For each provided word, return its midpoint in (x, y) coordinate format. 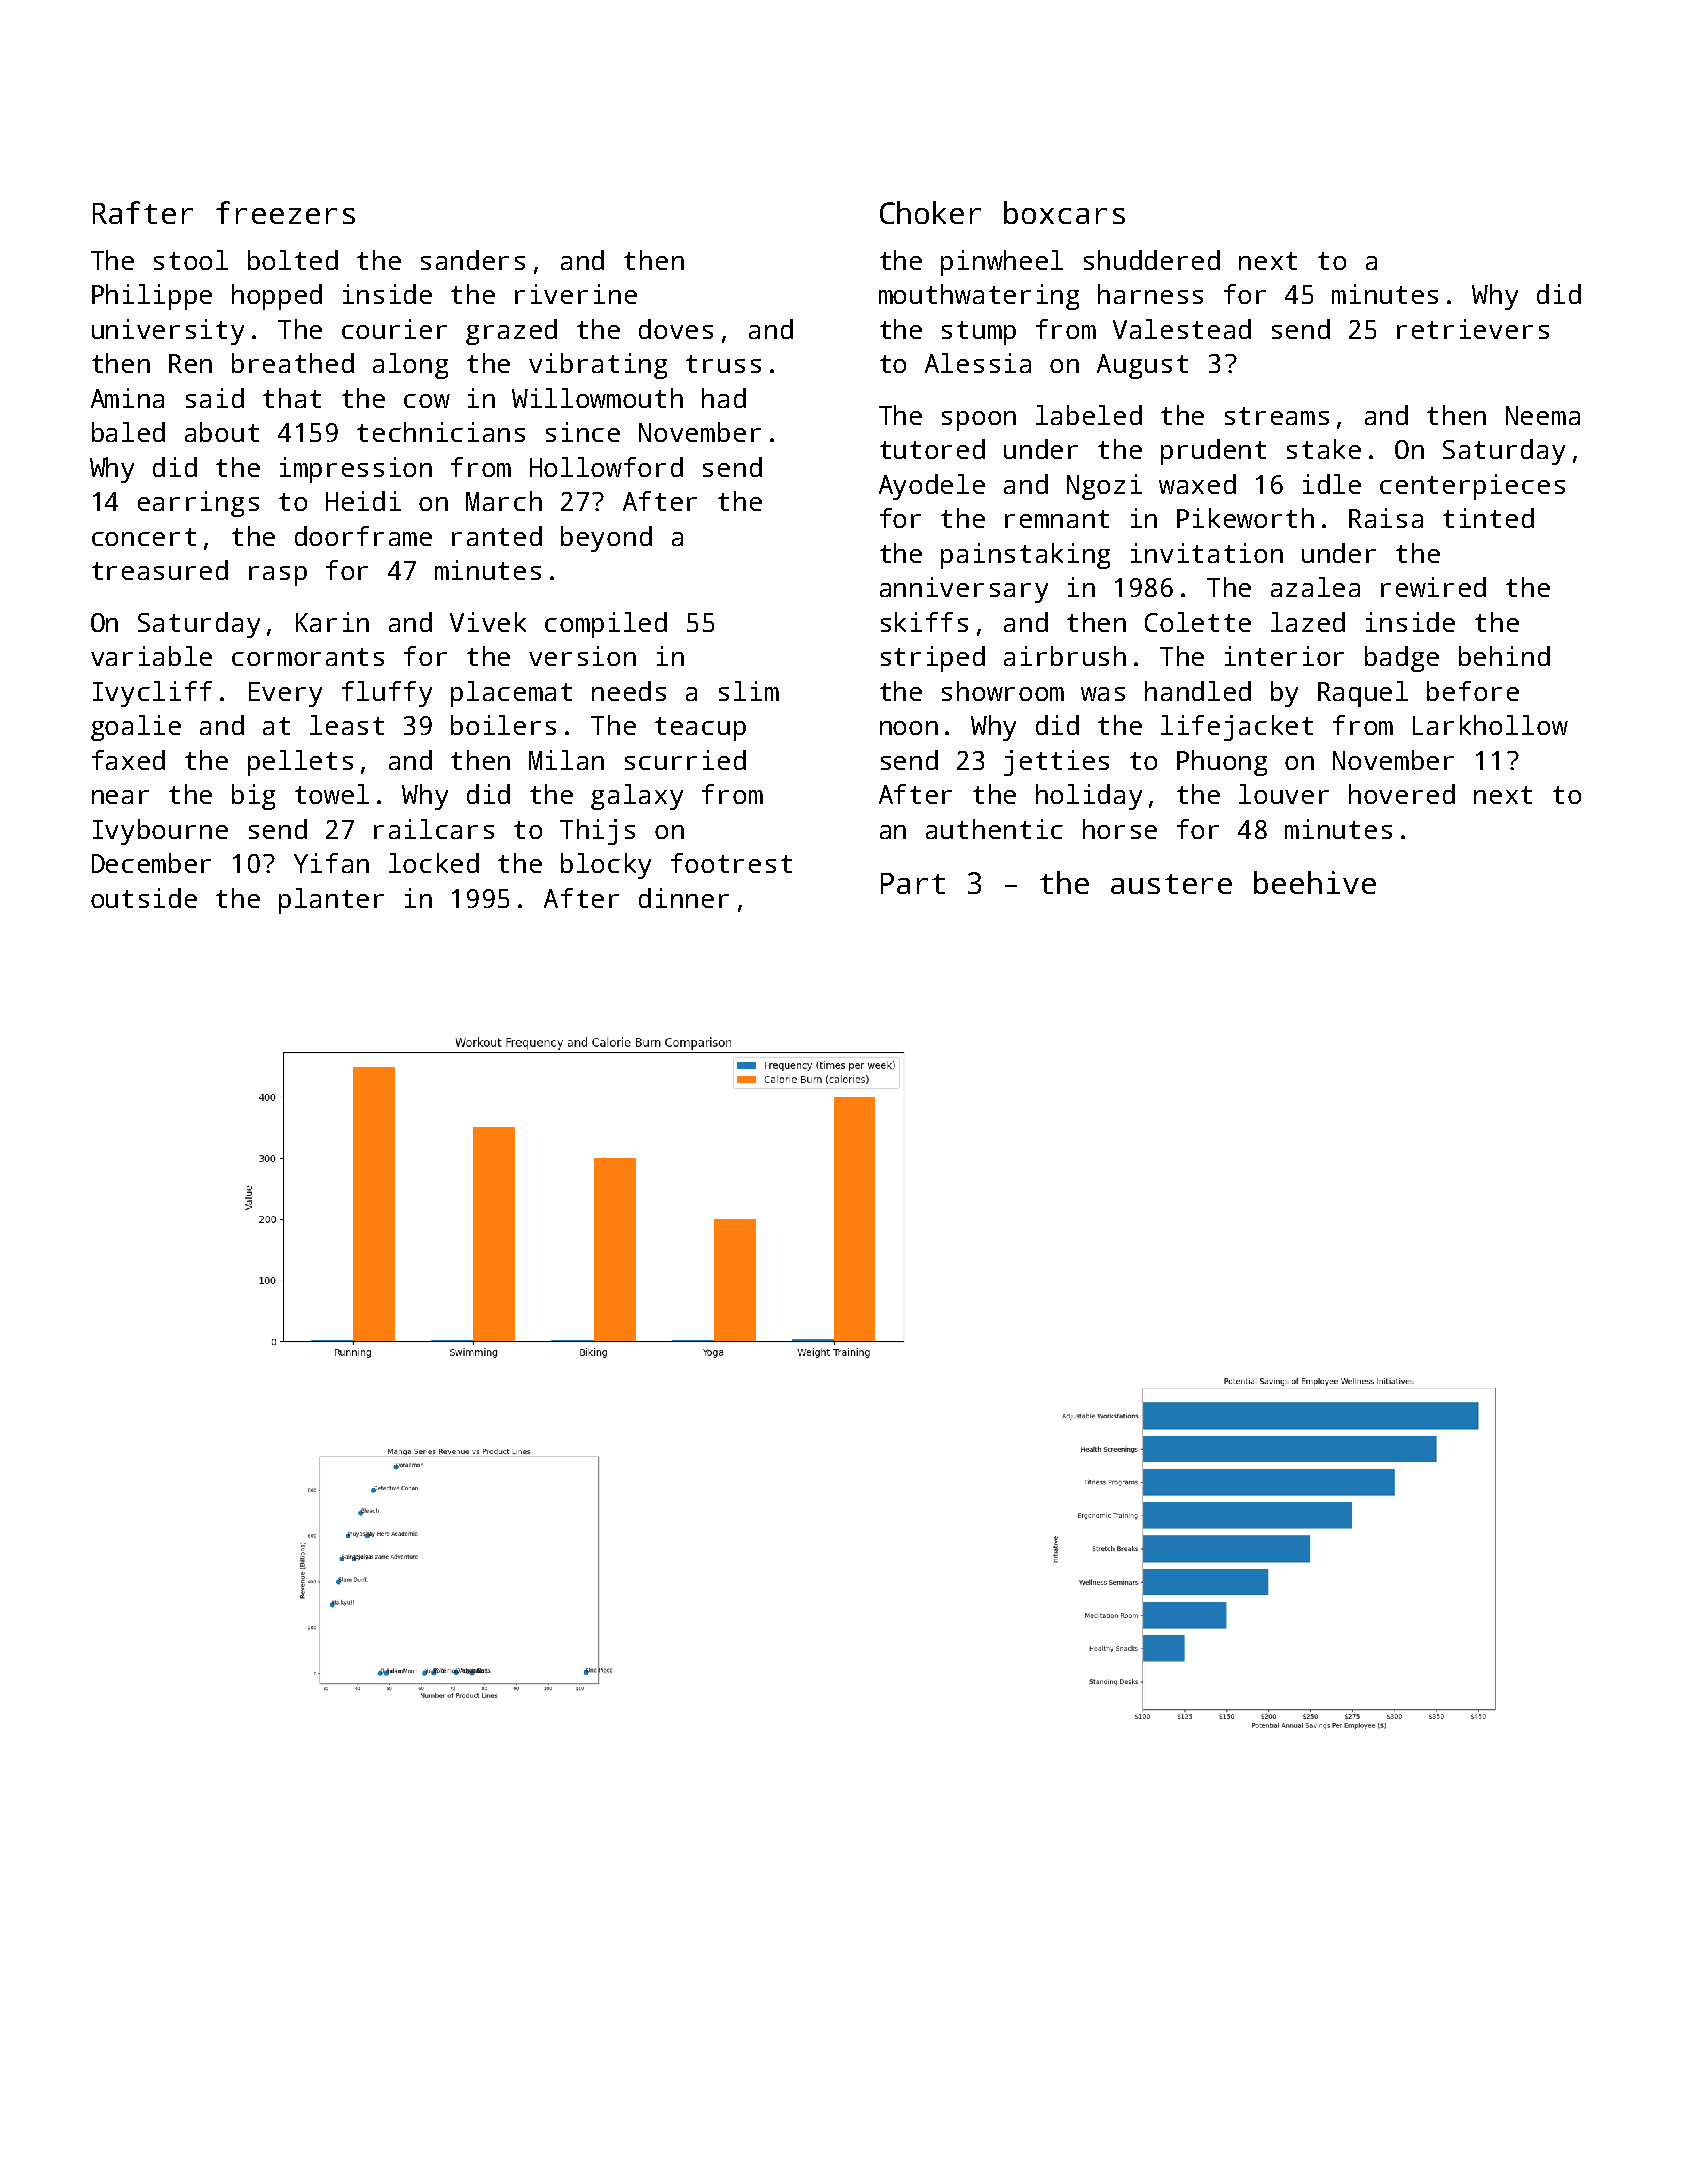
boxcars (1064, 212)
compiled (606, 625)
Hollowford (606, 467)
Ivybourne (160, 832)
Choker (930, 212)
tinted (1488, 518)
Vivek (488, 622)
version (582, 656)
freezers (285, 212)
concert (144, 537)
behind (1504, 656)
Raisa (1386, 518)
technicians (441, 432)
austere (1171, 884)
